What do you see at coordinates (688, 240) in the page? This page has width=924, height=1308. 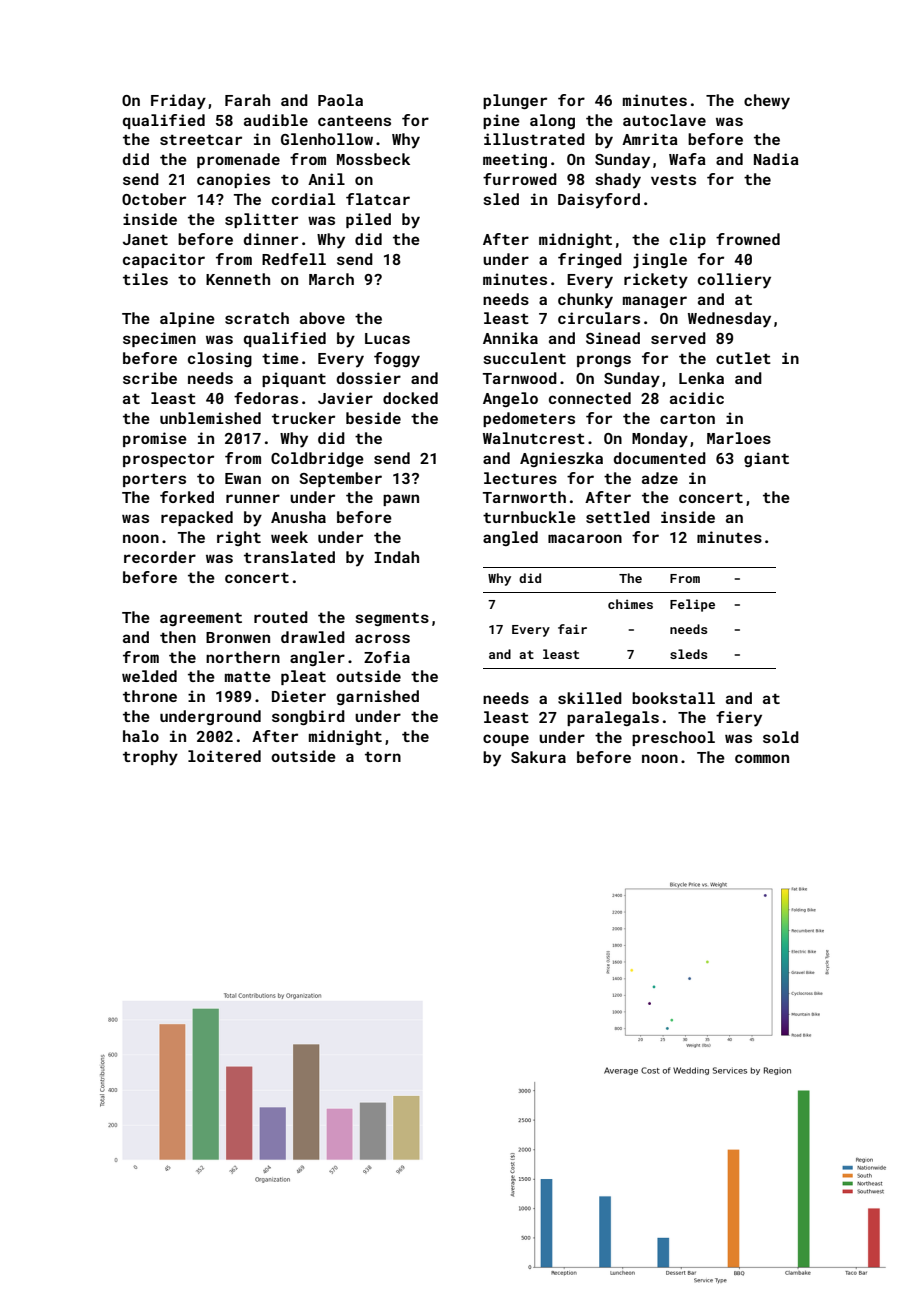 I see `clip` at bounding box center [688, 240].
